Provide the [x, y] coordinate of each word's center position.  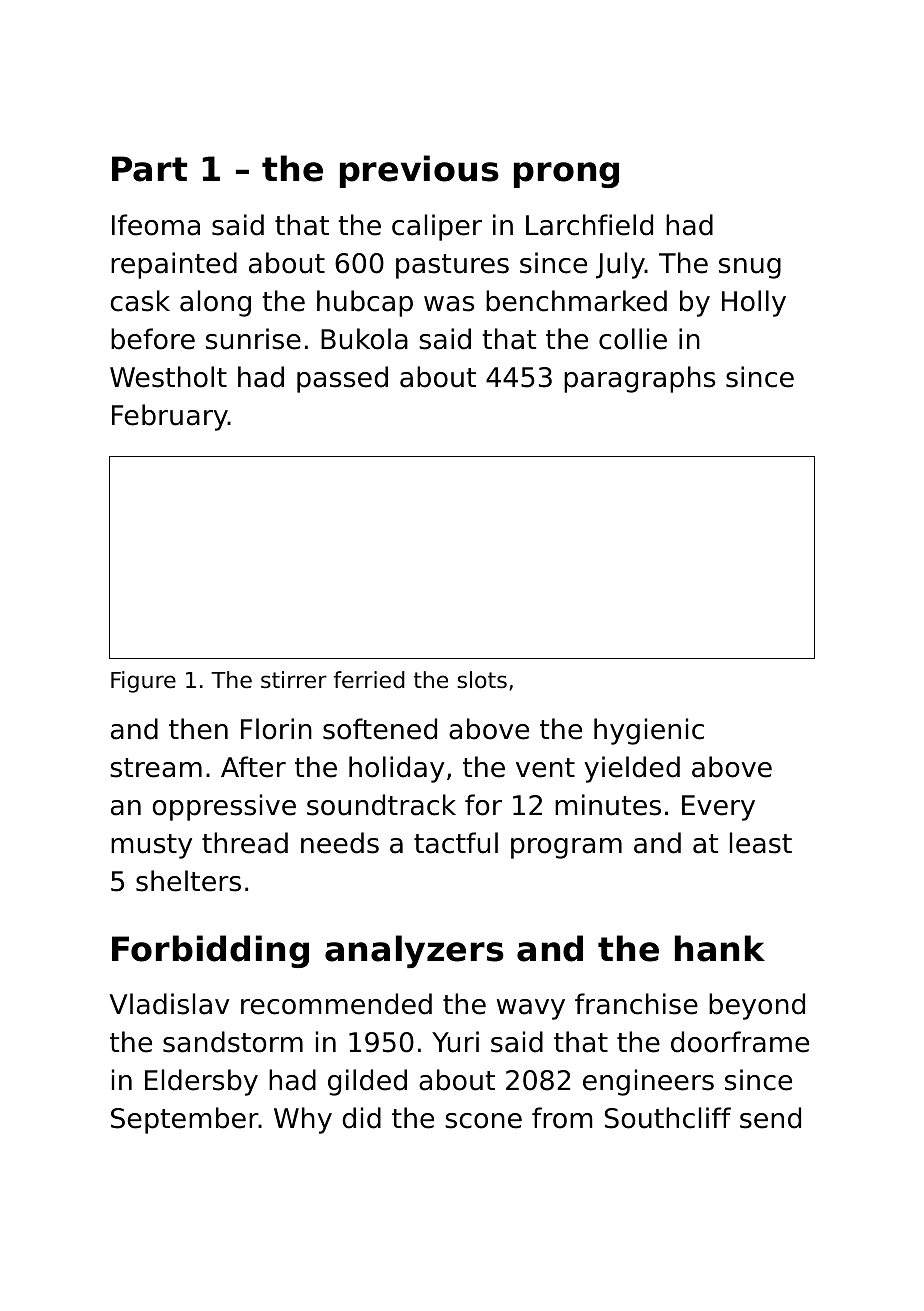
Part [149, 169]
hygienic [649, 731]
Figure [143, 682]
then [198, 729]
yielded [632, 769]
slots [482, 680]
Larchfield [589, 225]
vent [545, 768]
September [185, 1120]
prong [566, 175]
